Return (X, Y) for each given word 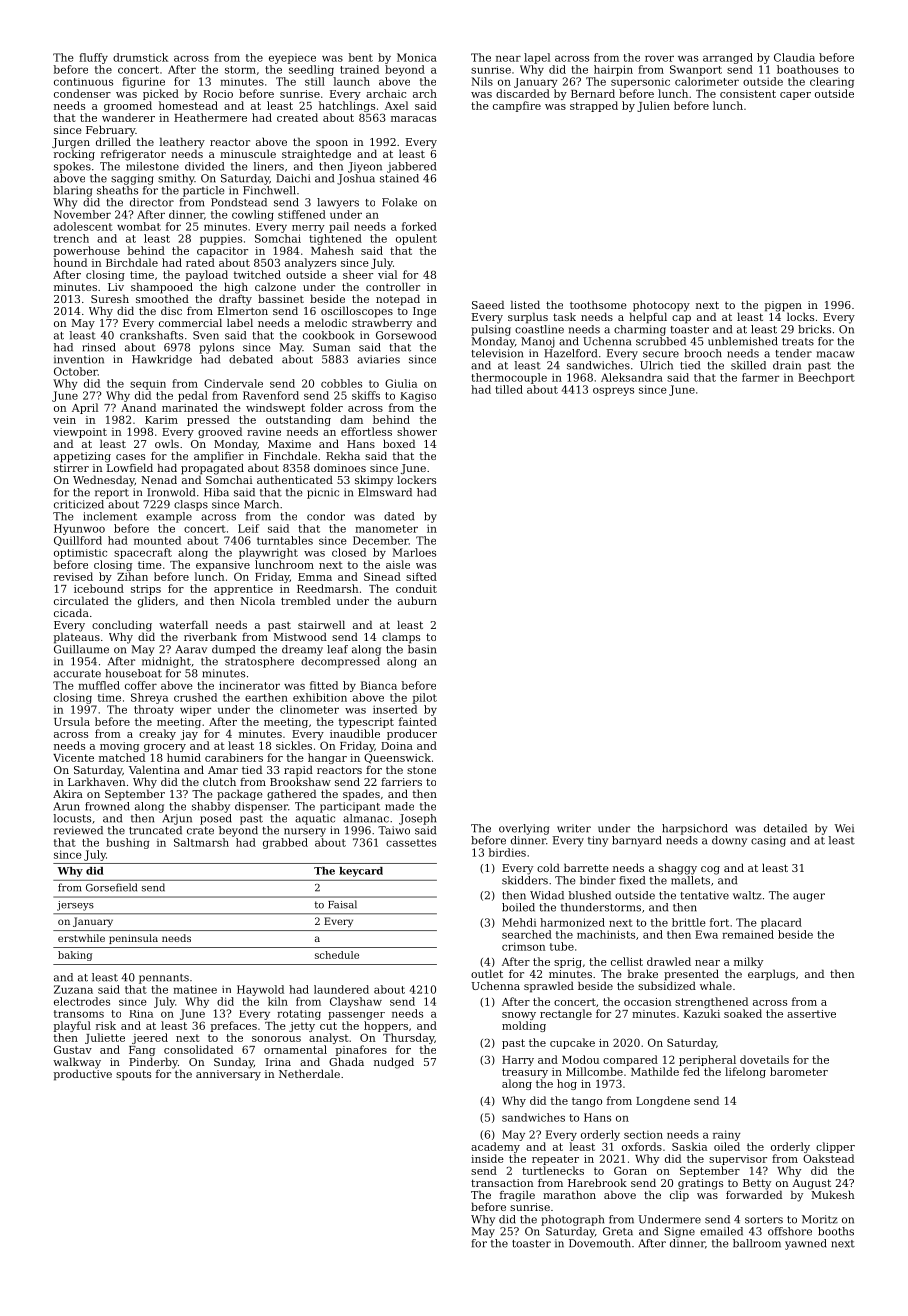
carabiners (234, 757)
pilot (424, 698)
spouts (133, 1075)
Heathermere (210, 117)
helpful (648, 318)
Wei (844, 828)
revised (73, 576)
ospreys (613, 391)
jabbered (411, 167)
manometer (386, 529)
